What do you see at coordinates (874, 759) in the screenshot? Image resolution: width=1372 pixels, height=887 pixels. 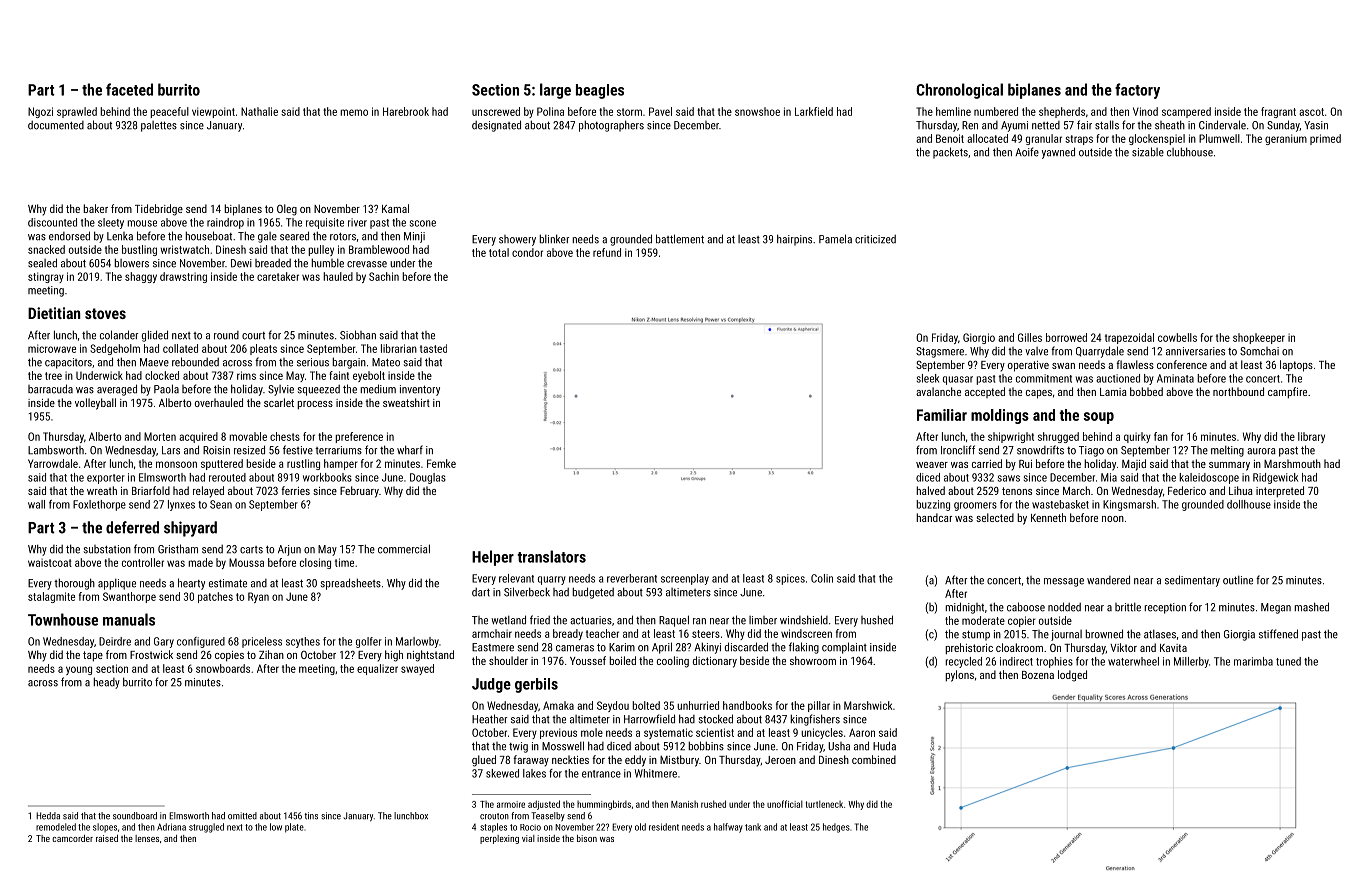 I see `combined` at bounding box center [874, 759].
